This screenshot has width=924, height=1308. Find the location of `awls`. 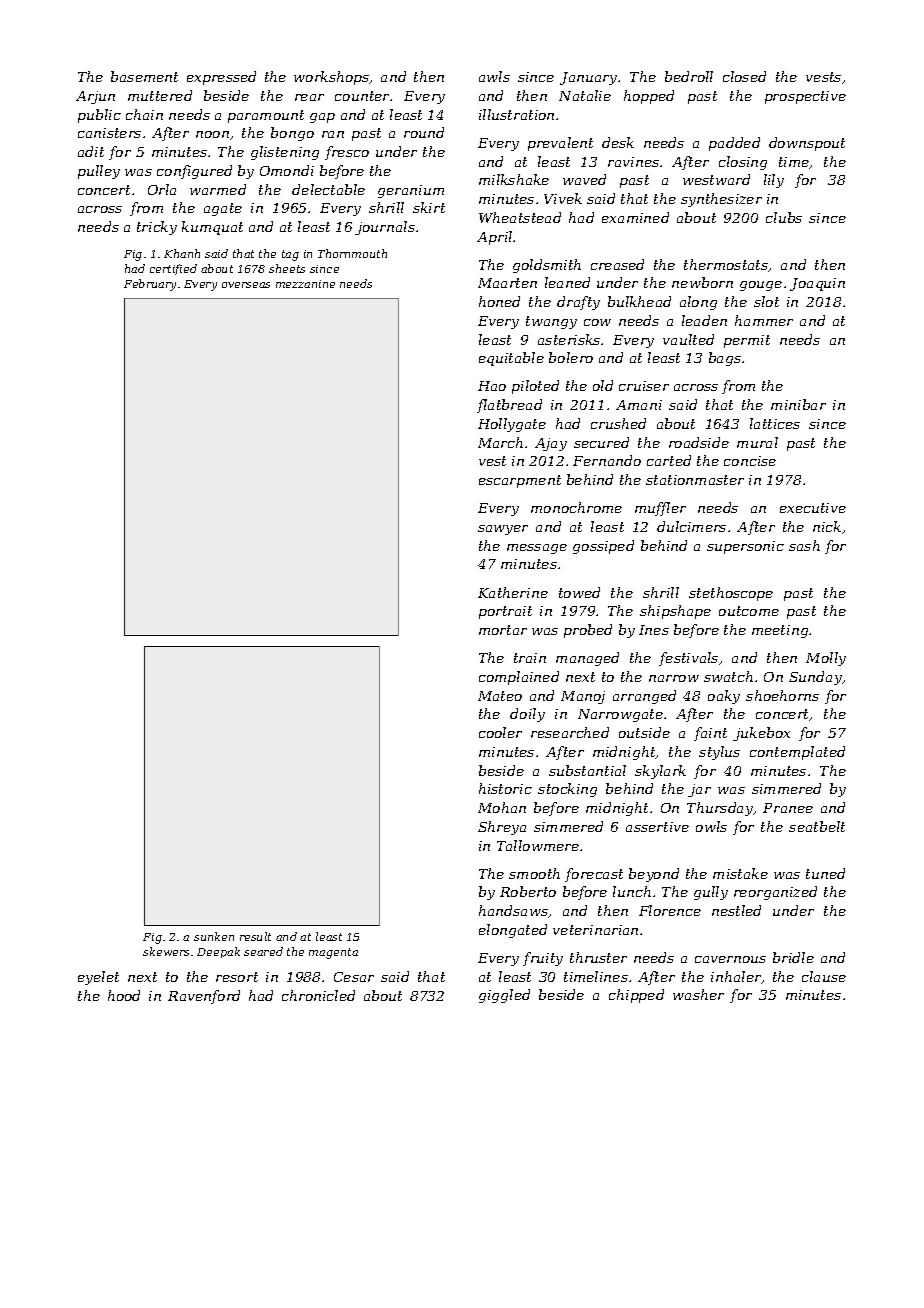

awls is located at coordinates (494, 76).
